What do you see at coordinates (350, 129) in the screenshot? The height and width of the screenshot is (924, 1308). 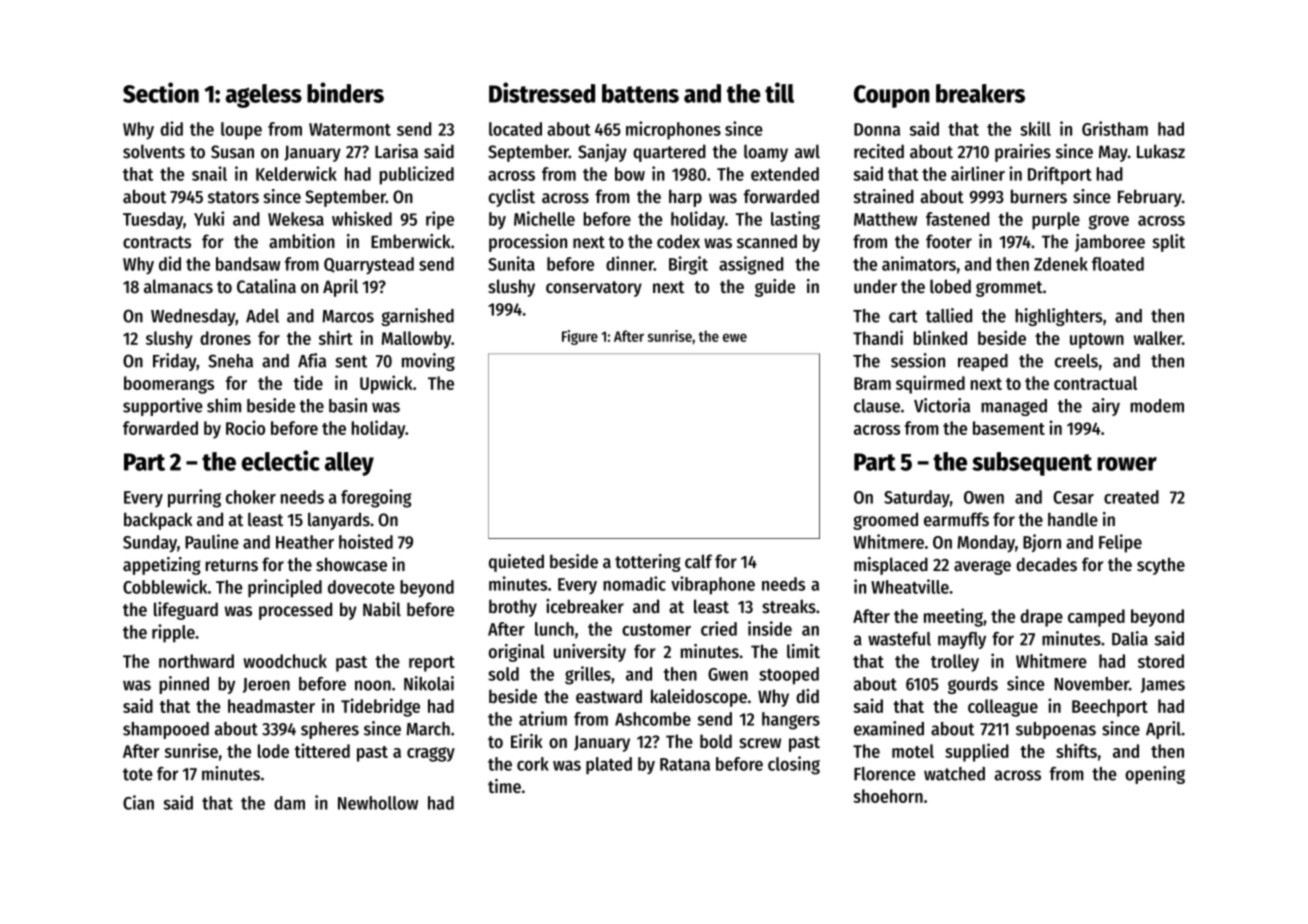 I see `Watermont` at bounding box center [350, 129].
